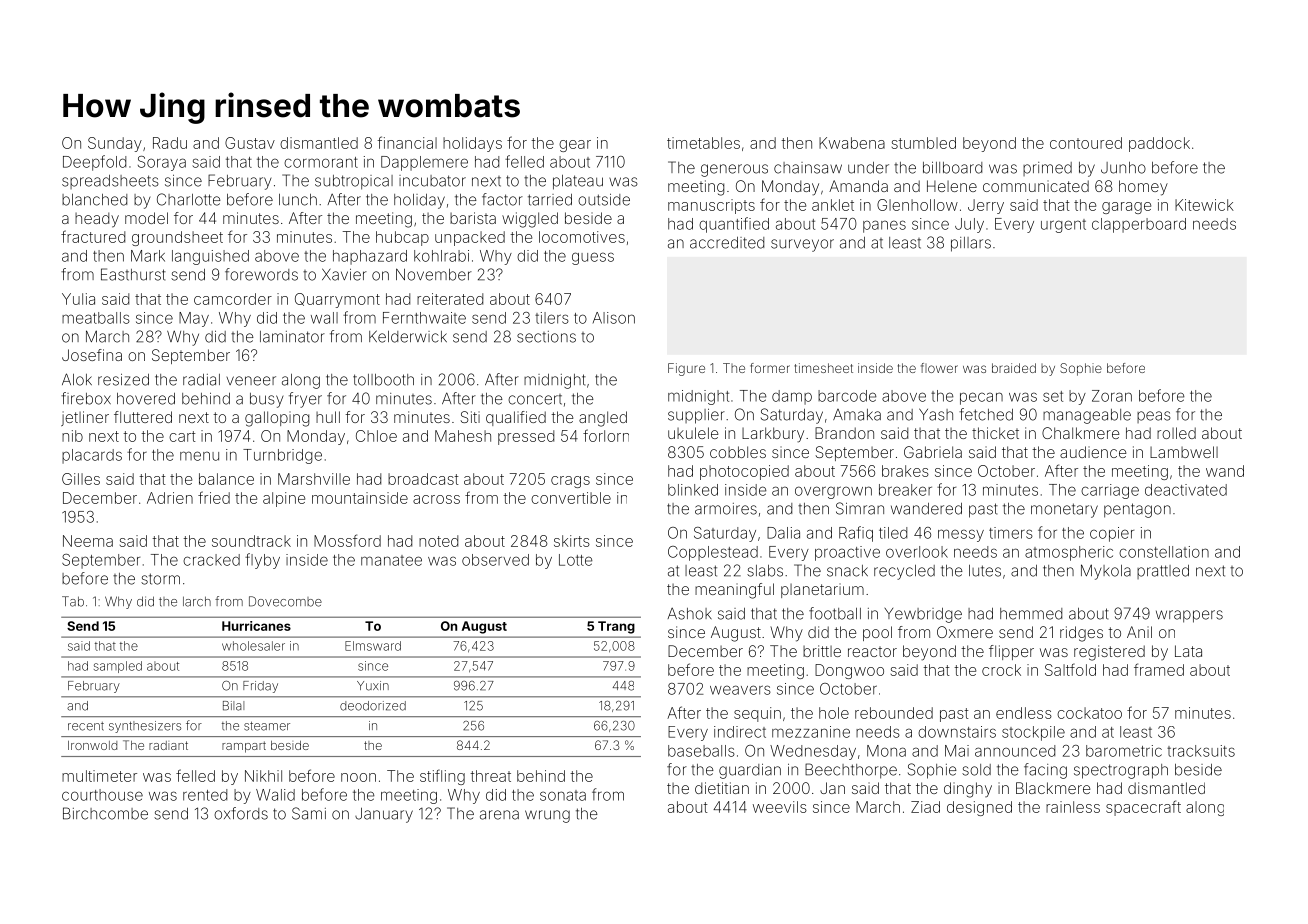  Describe the element at coordinates (99, 776) in the screenshot. I see `multimeter` at that location.
